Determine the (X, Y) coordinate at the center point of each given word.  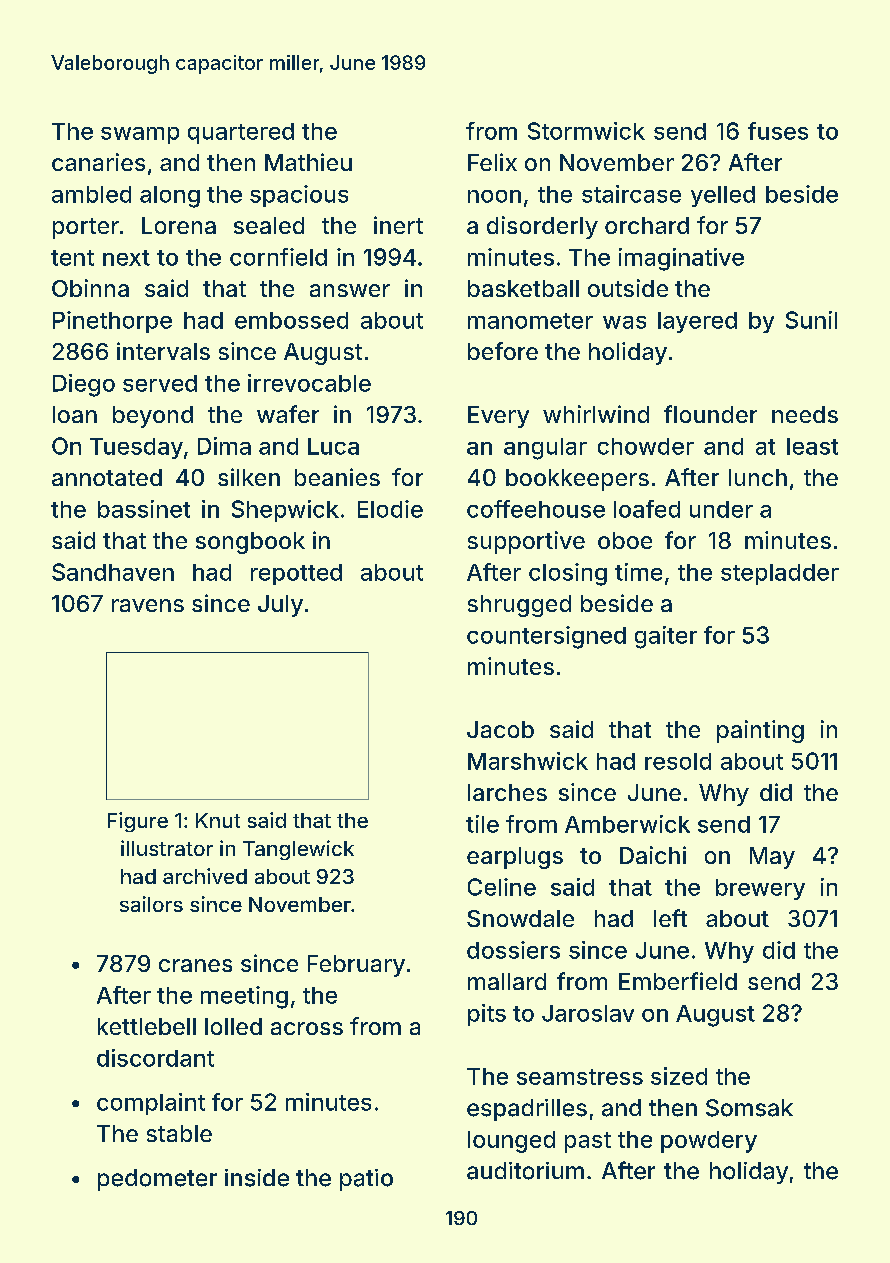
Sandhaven (113, 572)
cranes (195, 965)
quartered (241, 133)
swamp (140, 135)
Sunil (811, 320)
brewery (760, 889)
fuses (778, 131)
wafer (288, 414)
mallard (507, 981)
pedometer (157, 1180)
